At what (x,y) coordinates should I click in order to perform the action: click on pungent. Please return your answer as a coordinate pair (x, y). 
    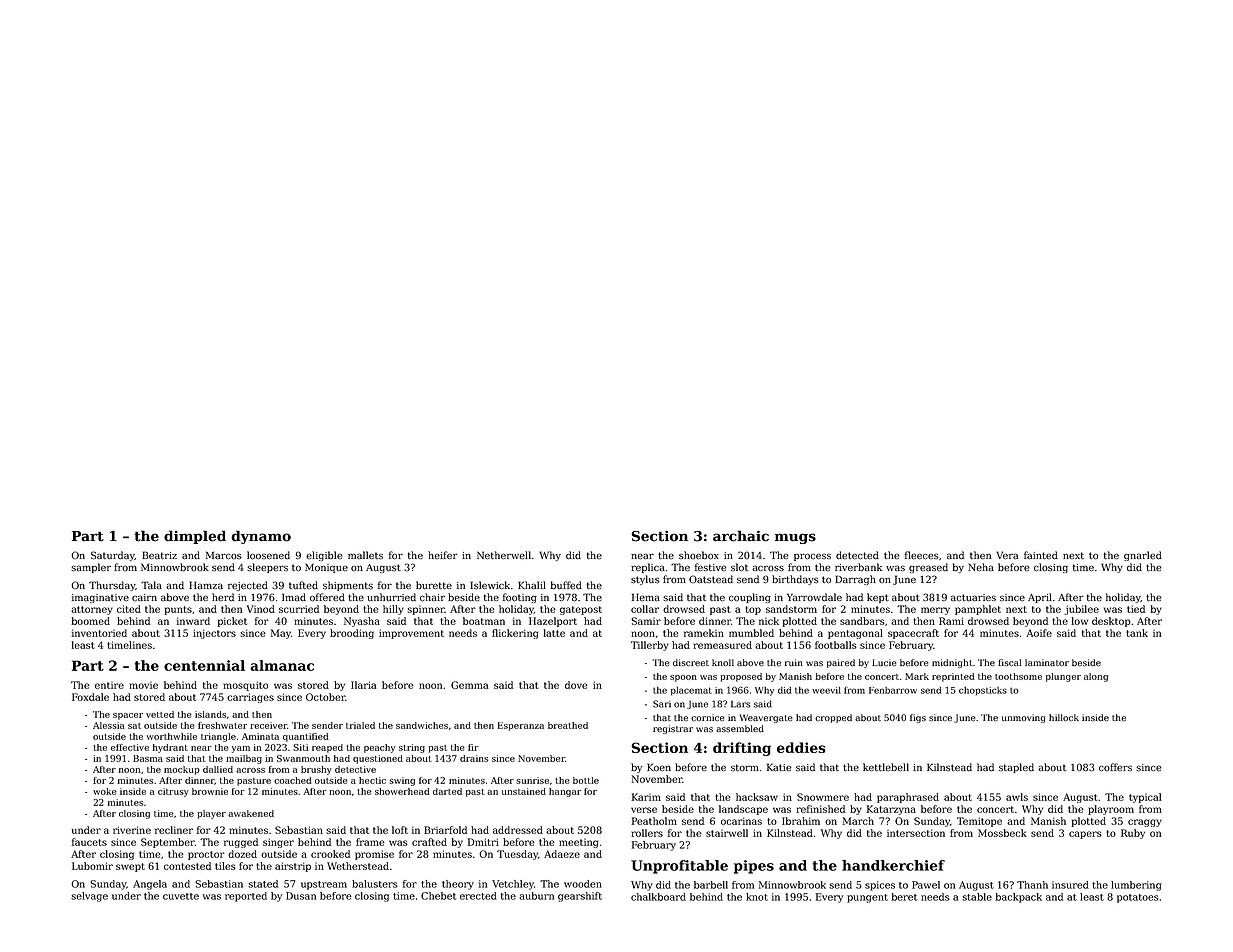
    Looking at the image, I should click on (867, 898).
